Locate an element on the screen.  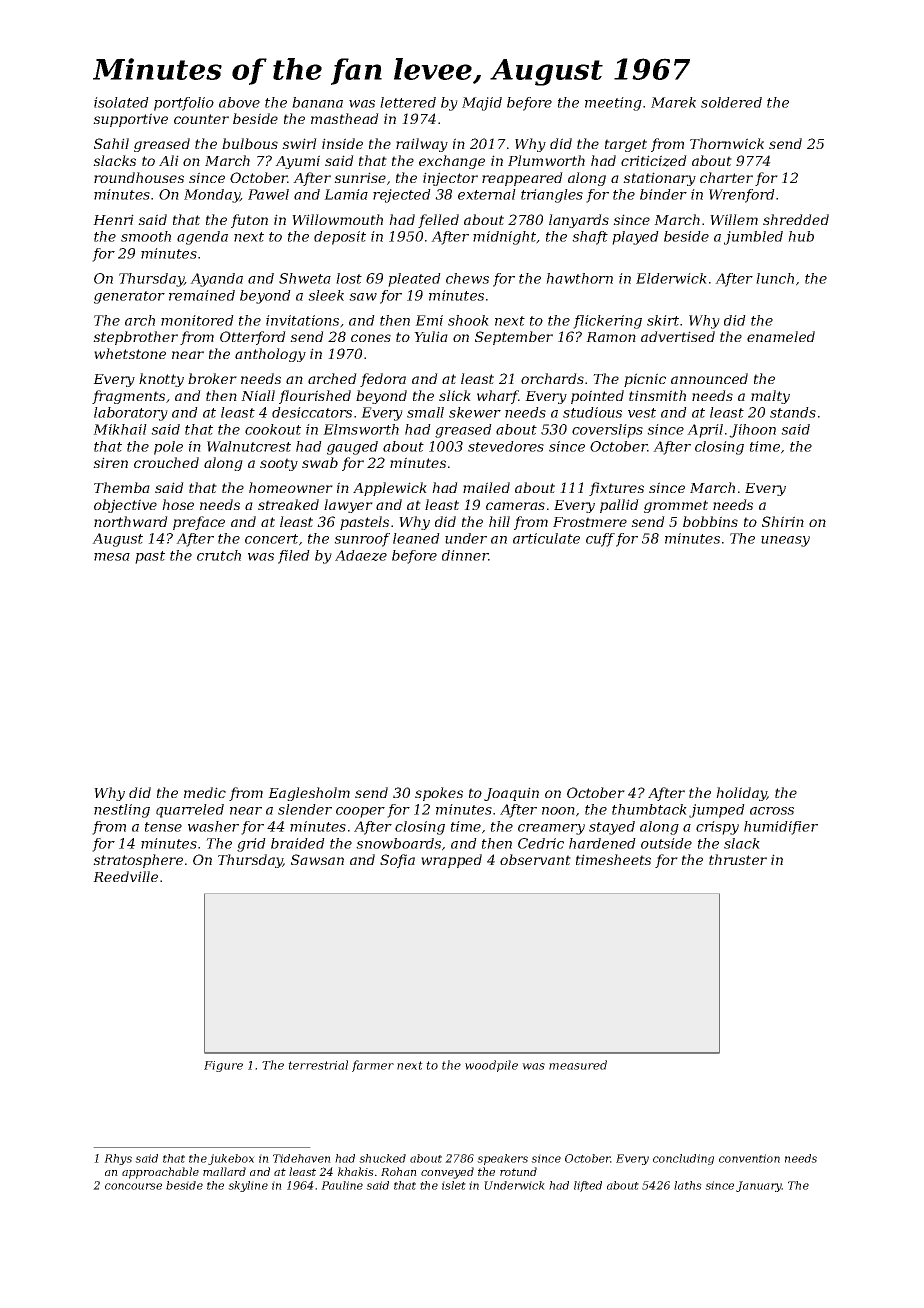
measured is located at coordinates (578, 1065).
